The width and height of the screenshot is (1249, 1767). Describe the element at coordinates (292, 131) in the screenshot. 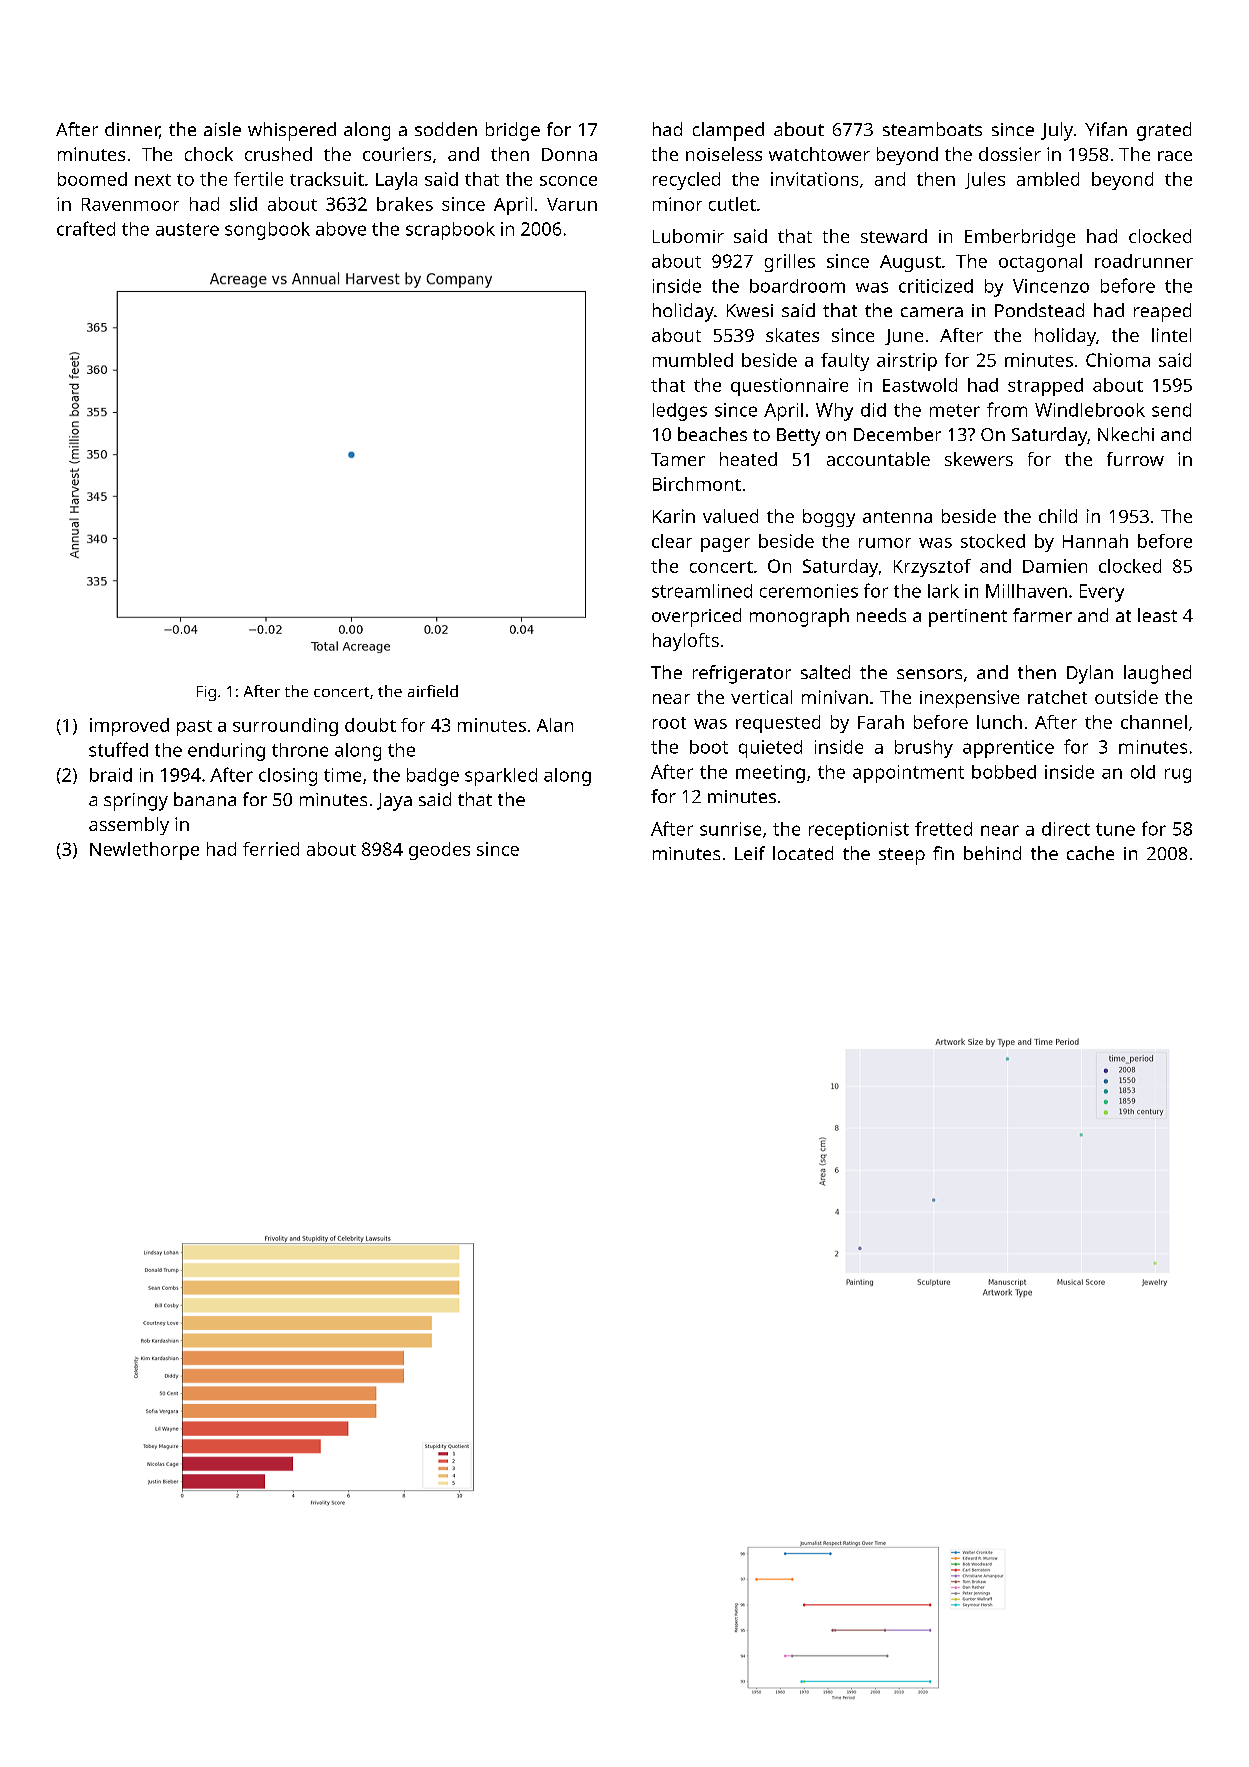

I see `whispered` at that location.
